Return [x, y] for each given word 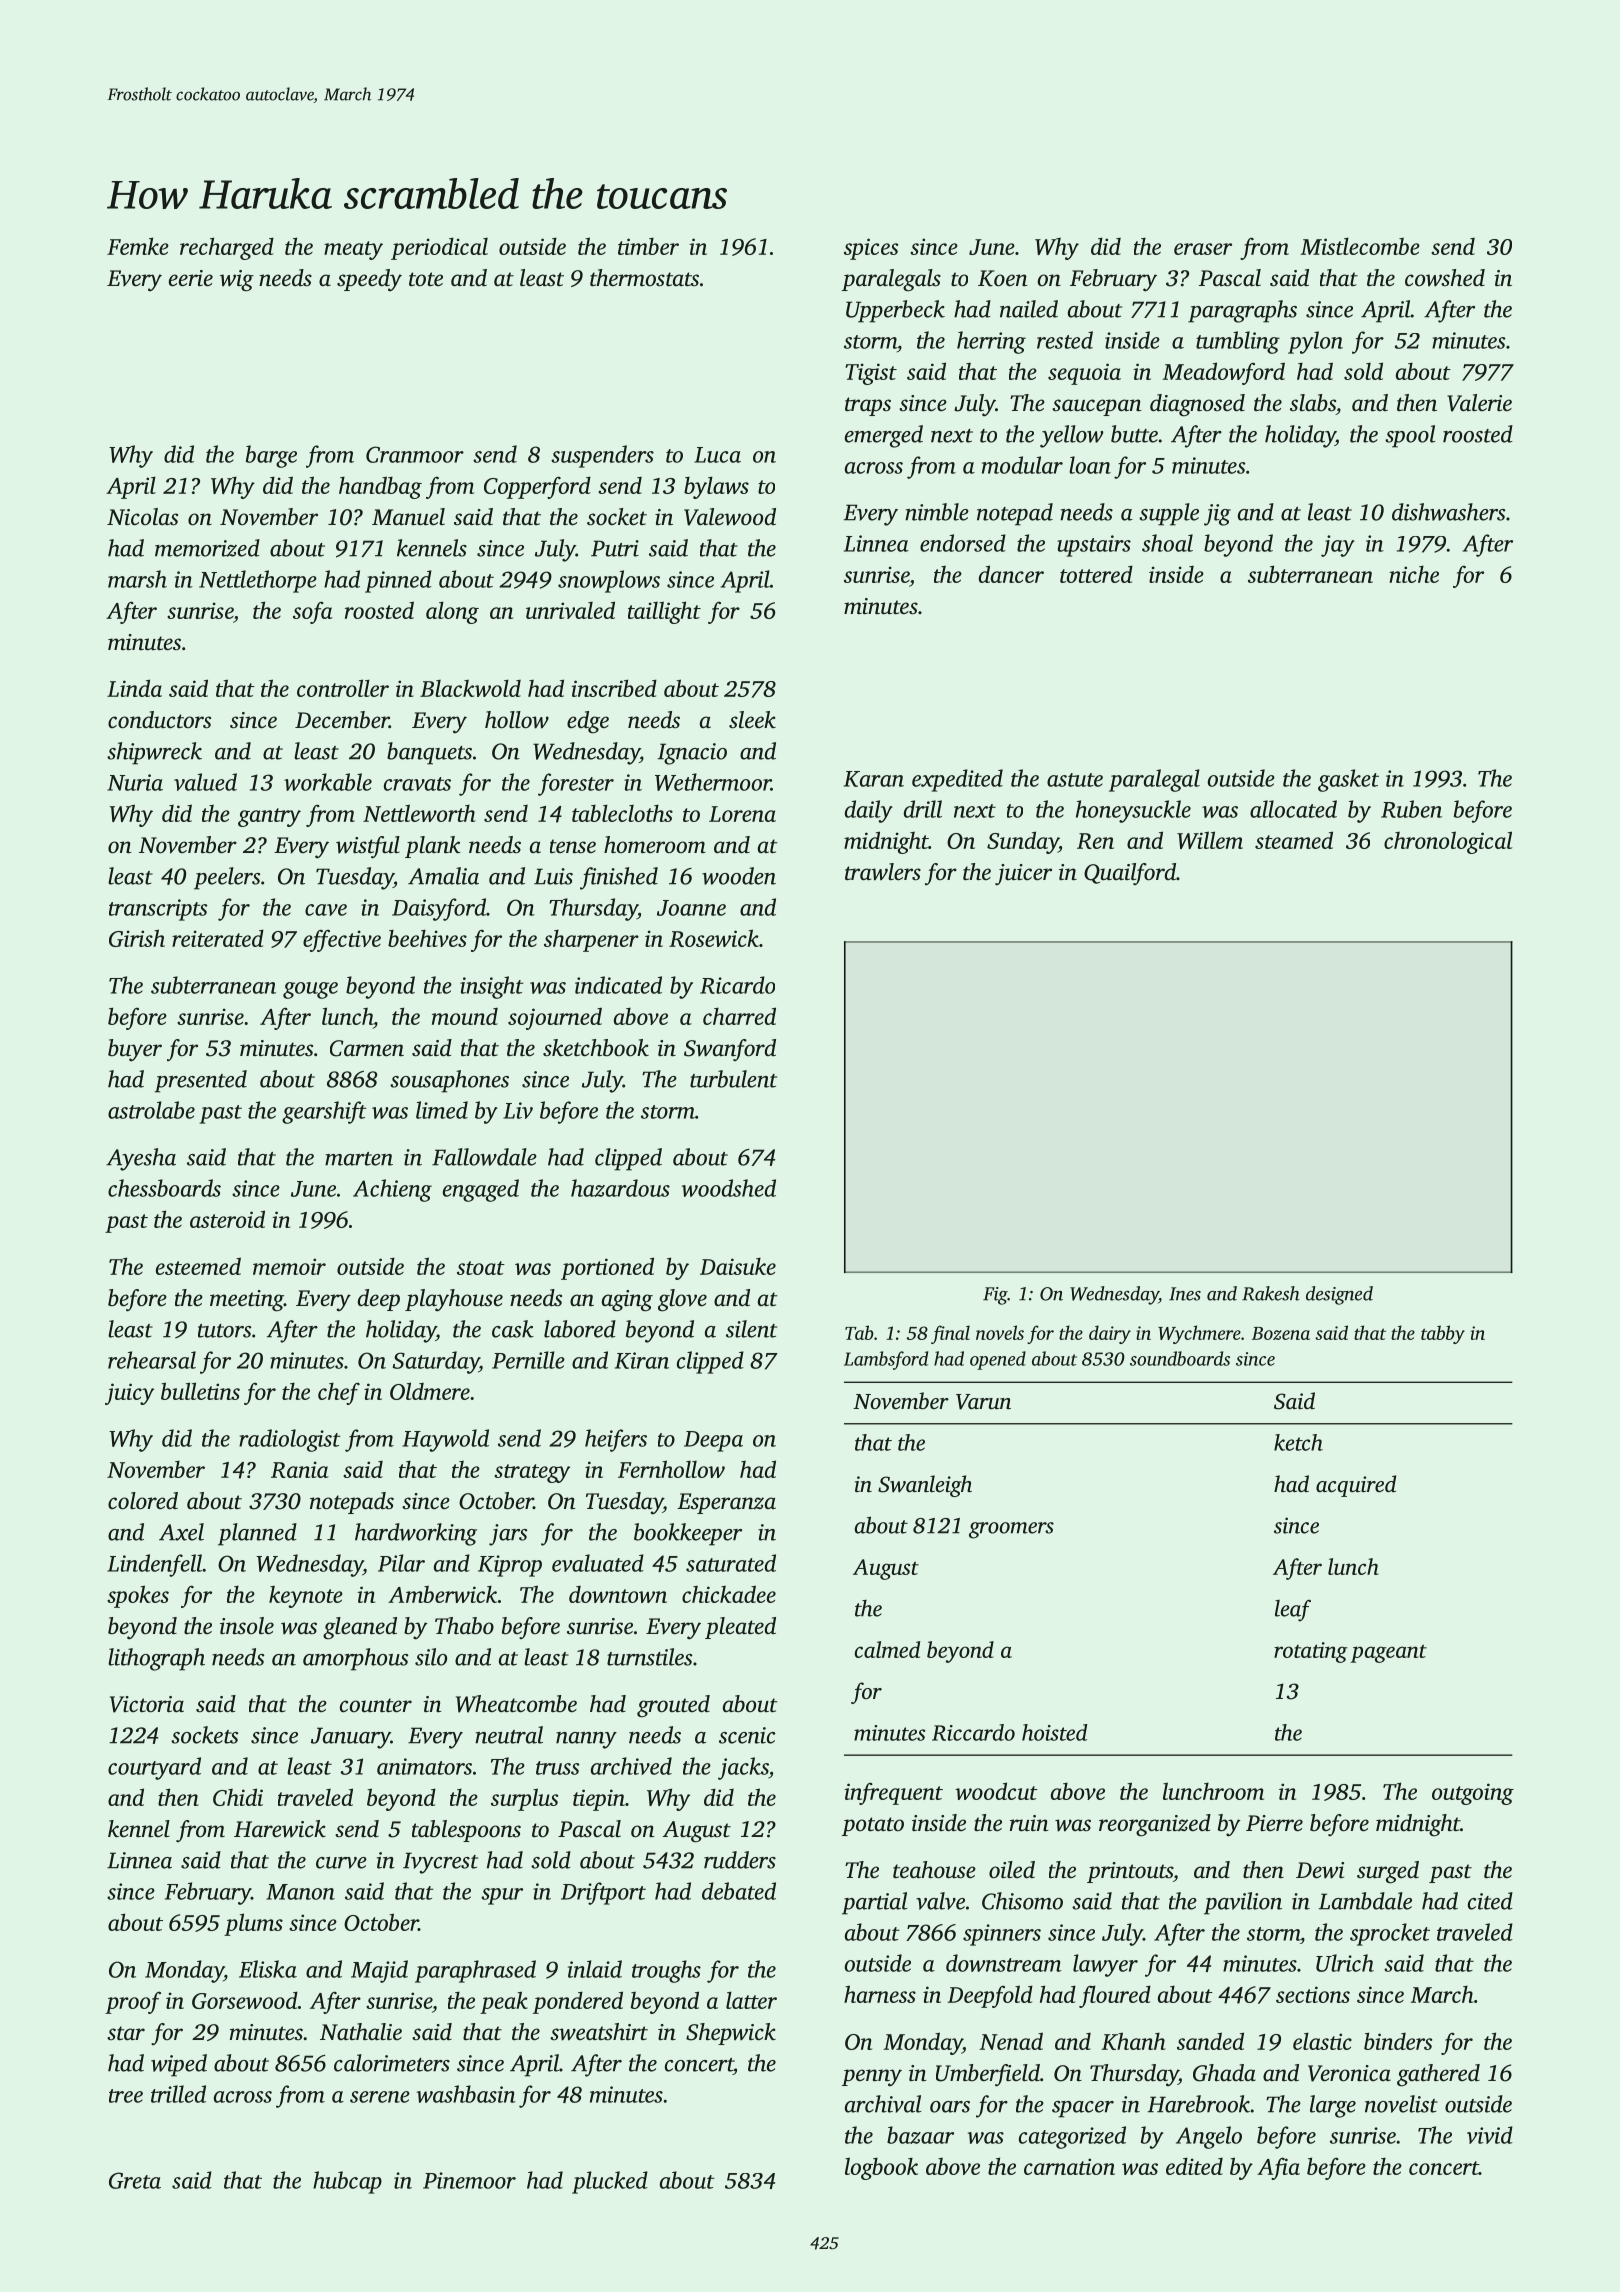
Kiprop [510, 1566]
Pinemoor [469, 2180]
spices [871, 249]
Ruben [1411, 809]
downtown [618, 1594]
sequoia [1084, 374]
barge [271, 456]
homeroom [655, 845]
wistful [368, 847]
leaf [1293, 1611]
